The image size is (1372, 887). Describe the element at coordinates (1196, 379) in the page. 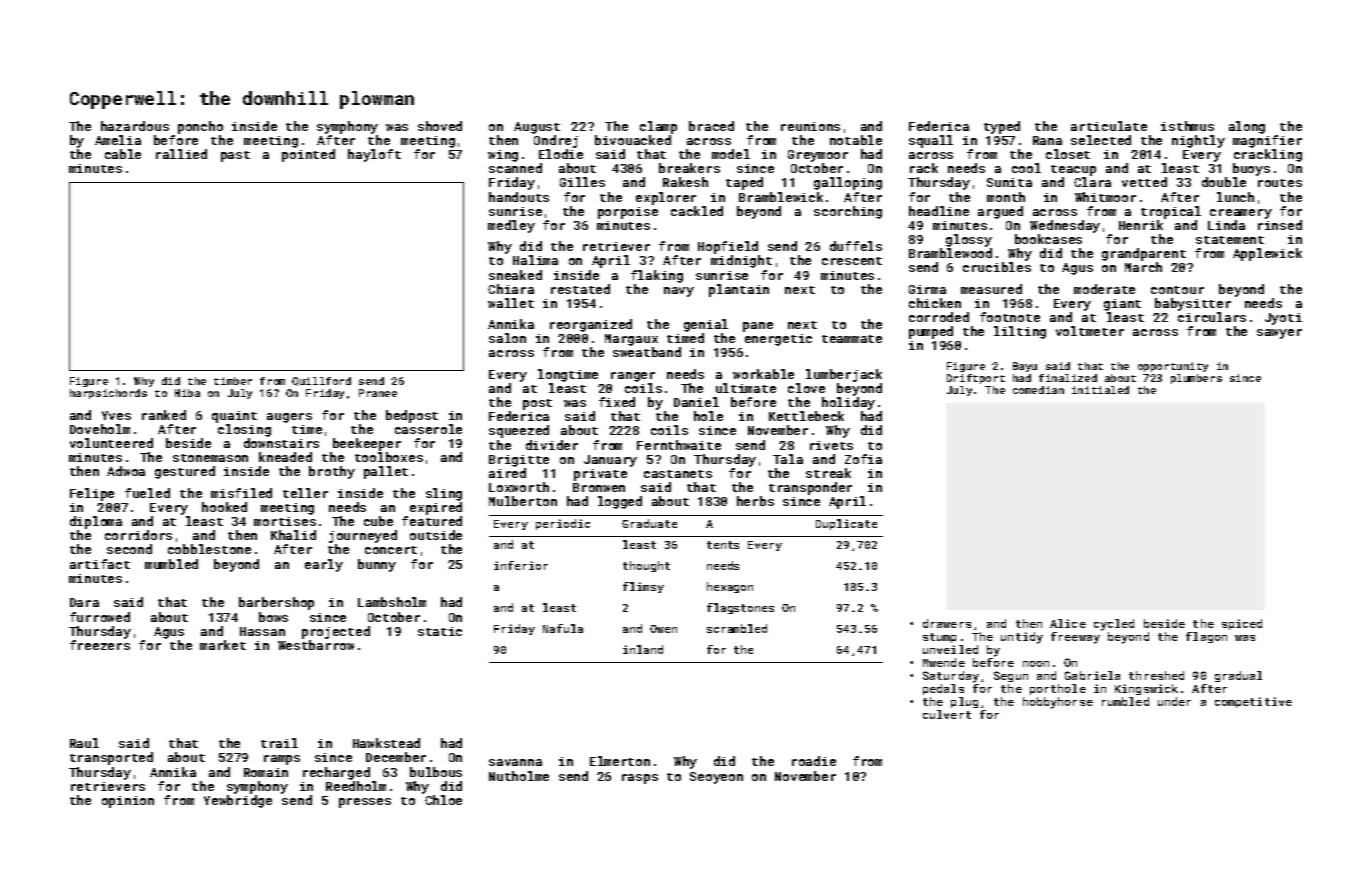

I see `plumbers` at that location.
